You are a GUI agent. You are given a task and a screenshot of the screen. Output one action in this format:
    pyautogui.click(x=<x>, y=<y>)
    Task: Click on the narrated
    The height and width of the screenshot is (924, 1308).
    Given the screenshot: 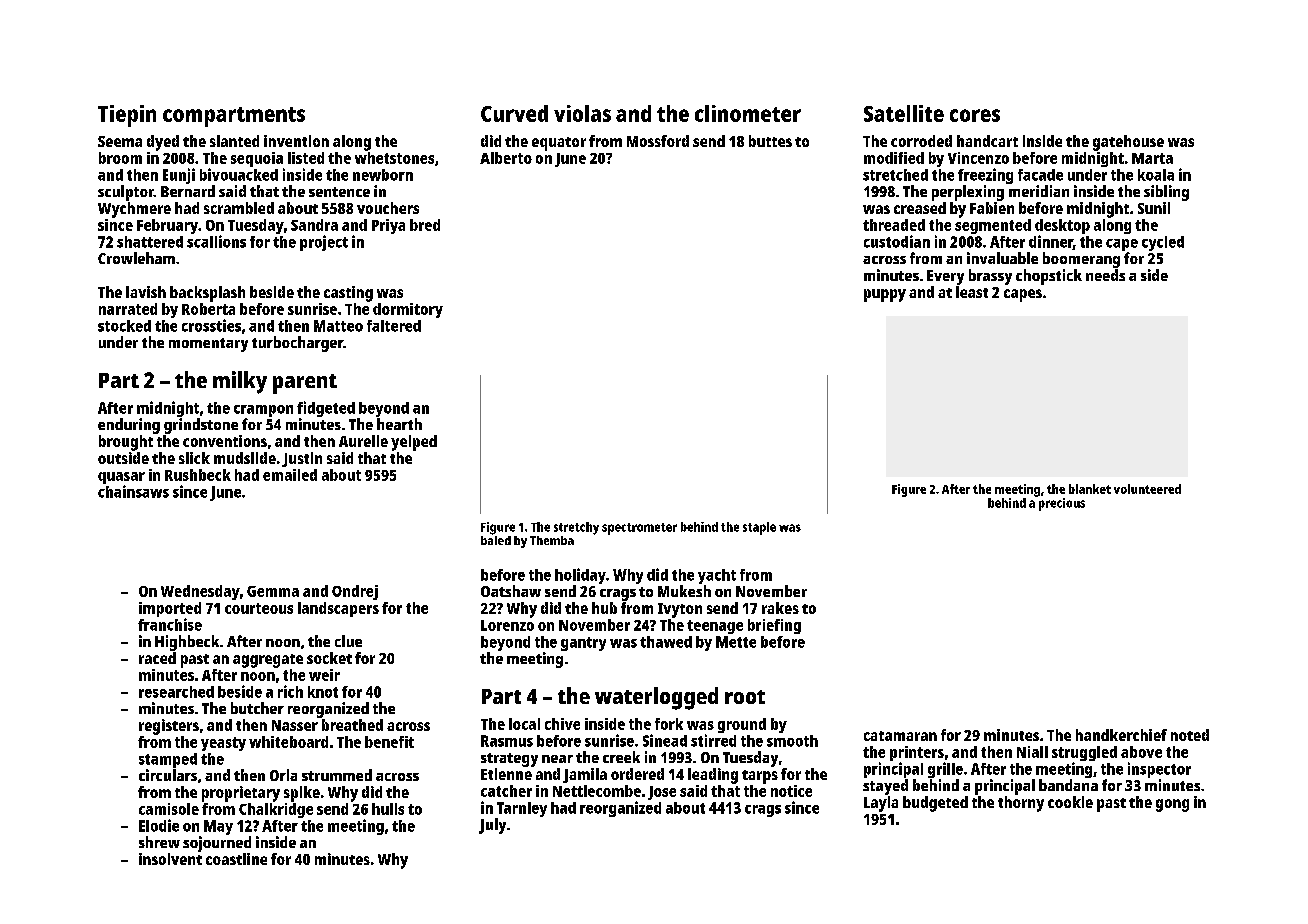 What is the action you would take?
    pyautogui.click(x=128, y=309)
